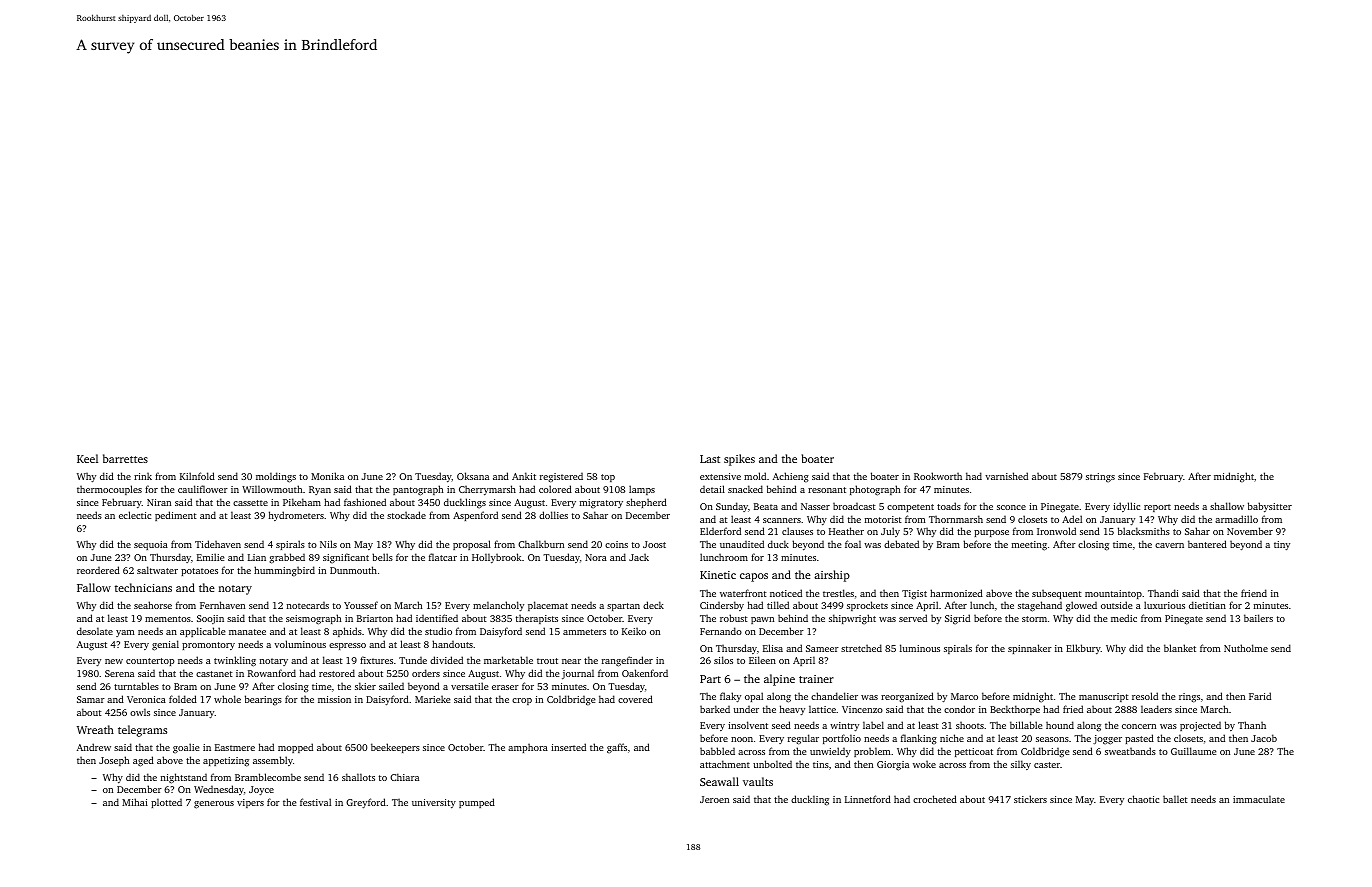  What do you see at coordinates (125, 458) in the screenshot?
I see `barrettes` at bounding box center [125, 458].
